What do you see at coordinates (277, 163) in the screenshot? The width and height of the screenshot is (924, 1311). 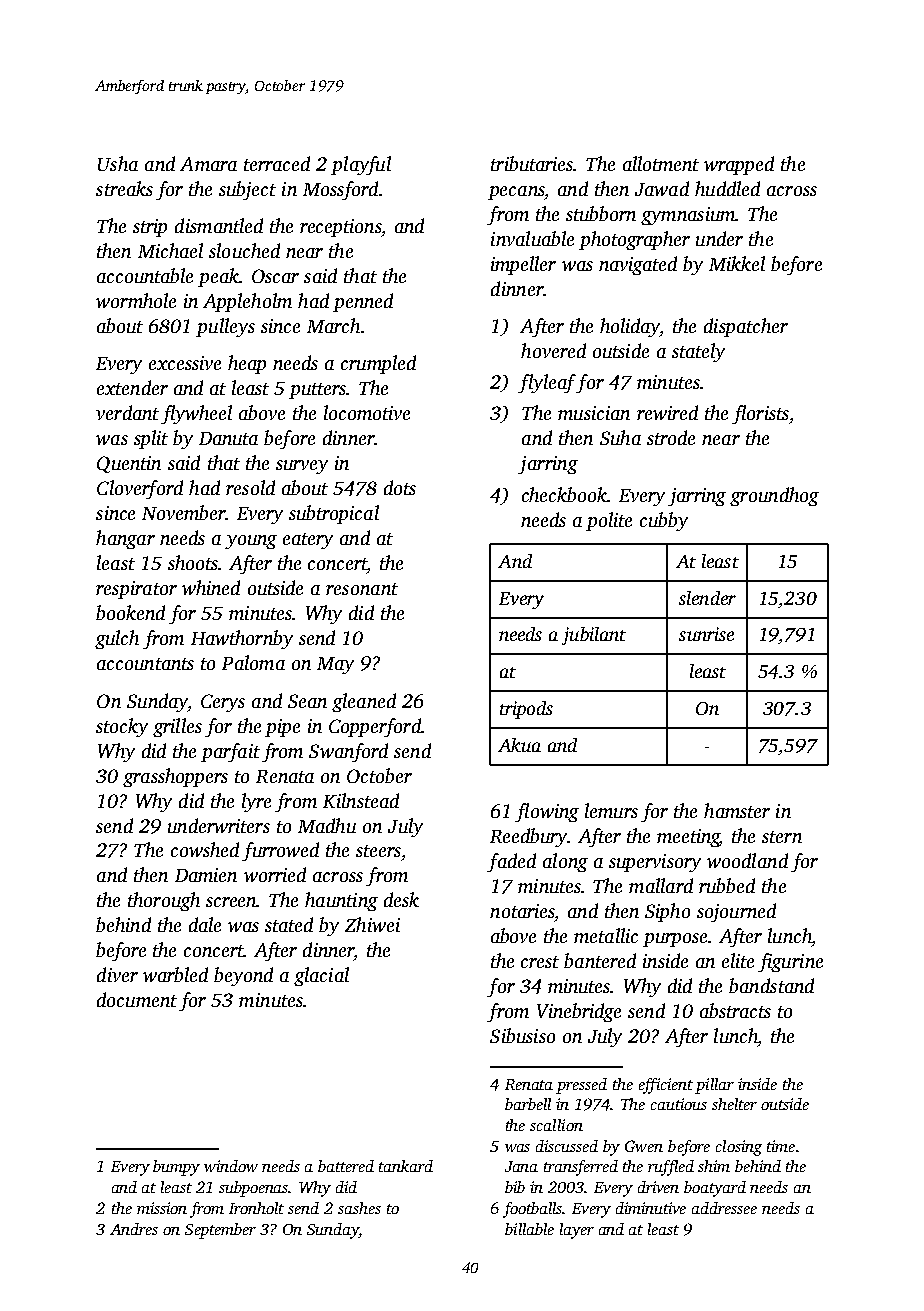 I see `terraced` at bounding box center [277, 163].
